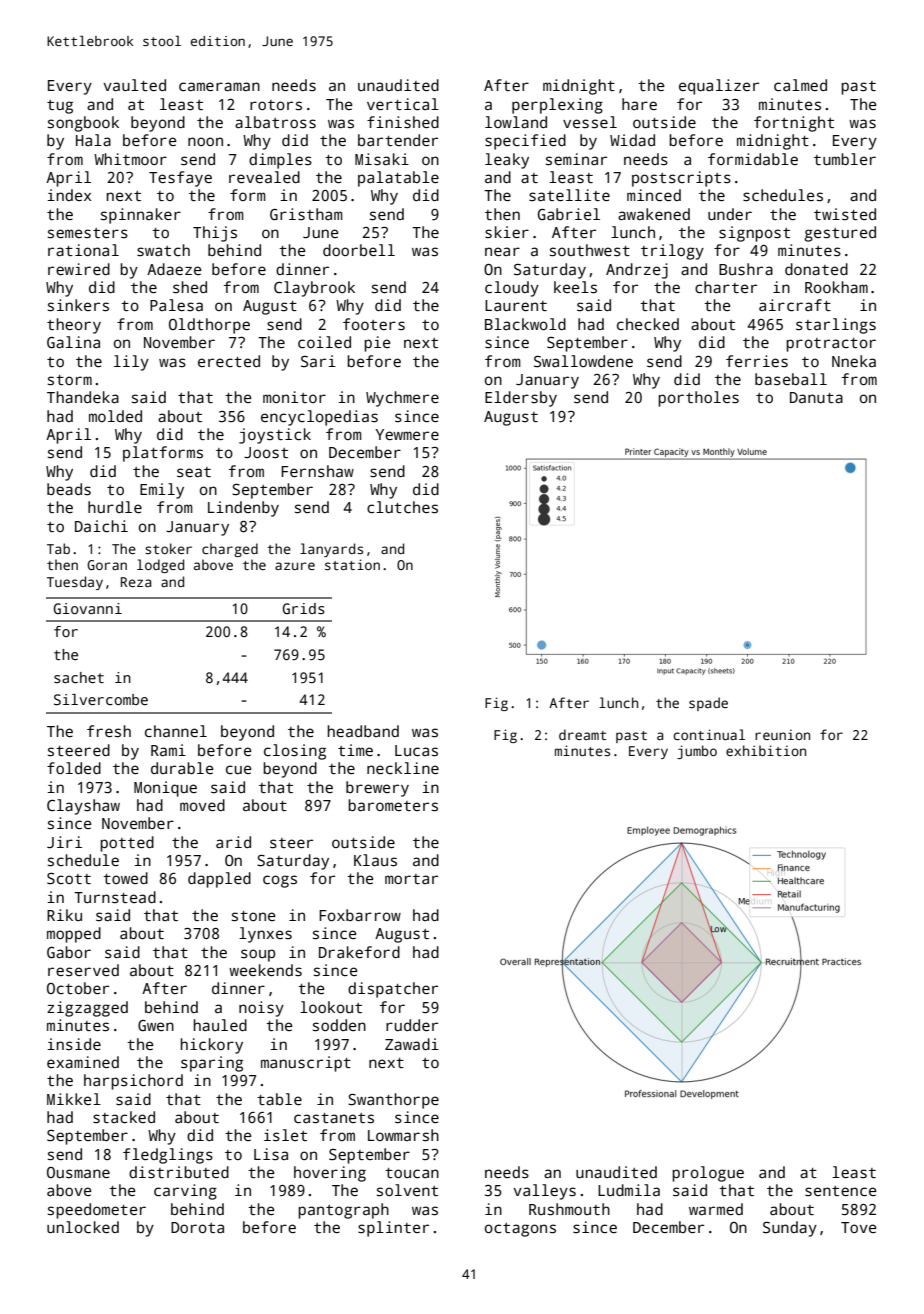 The width and height of the image is (924, 1314). I want to click on Dorota, so click(197, 1227).
